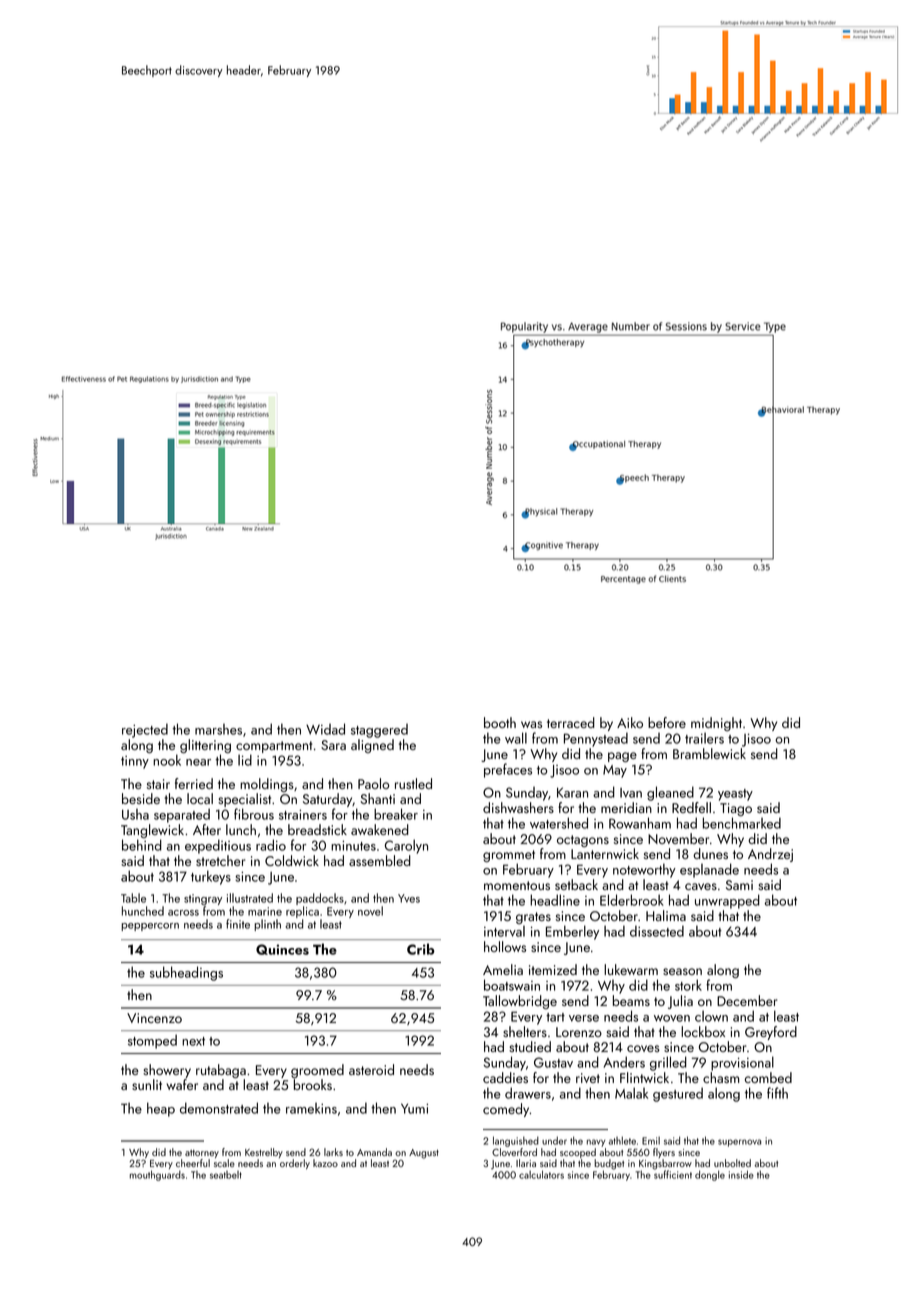 The width and height of the page is (924, 1314). What do you see at coordinates (157, 1175) in the page?
I see `mouthguards` at bounding box center [157, 1175].
